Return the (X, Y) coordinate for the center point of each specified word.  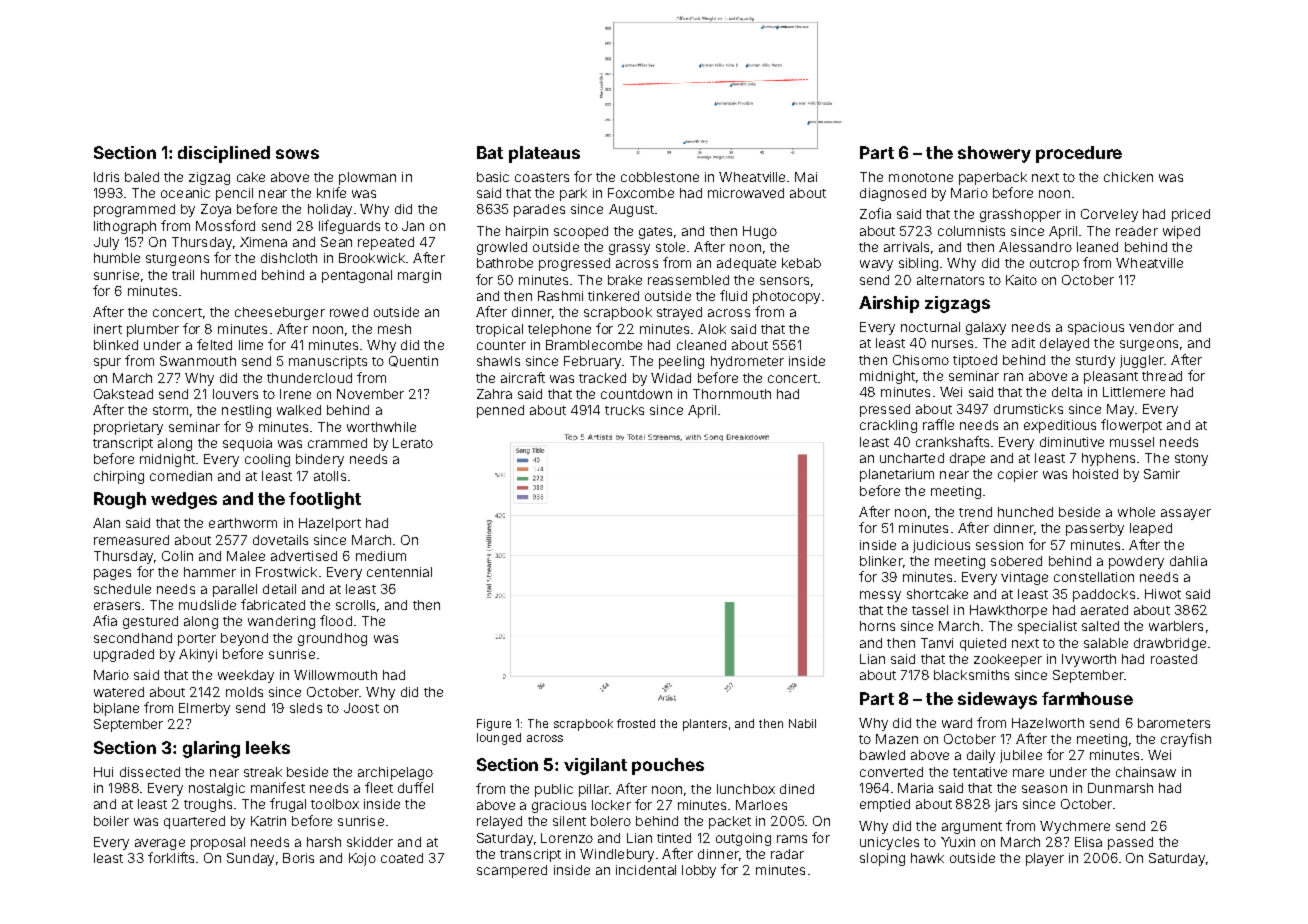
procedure (1079, 154)
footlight (325, 500)
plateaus (544, 154)
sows (297, 154)
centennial (399, 572)
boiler (111, 821)
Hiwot (1163, 594)
